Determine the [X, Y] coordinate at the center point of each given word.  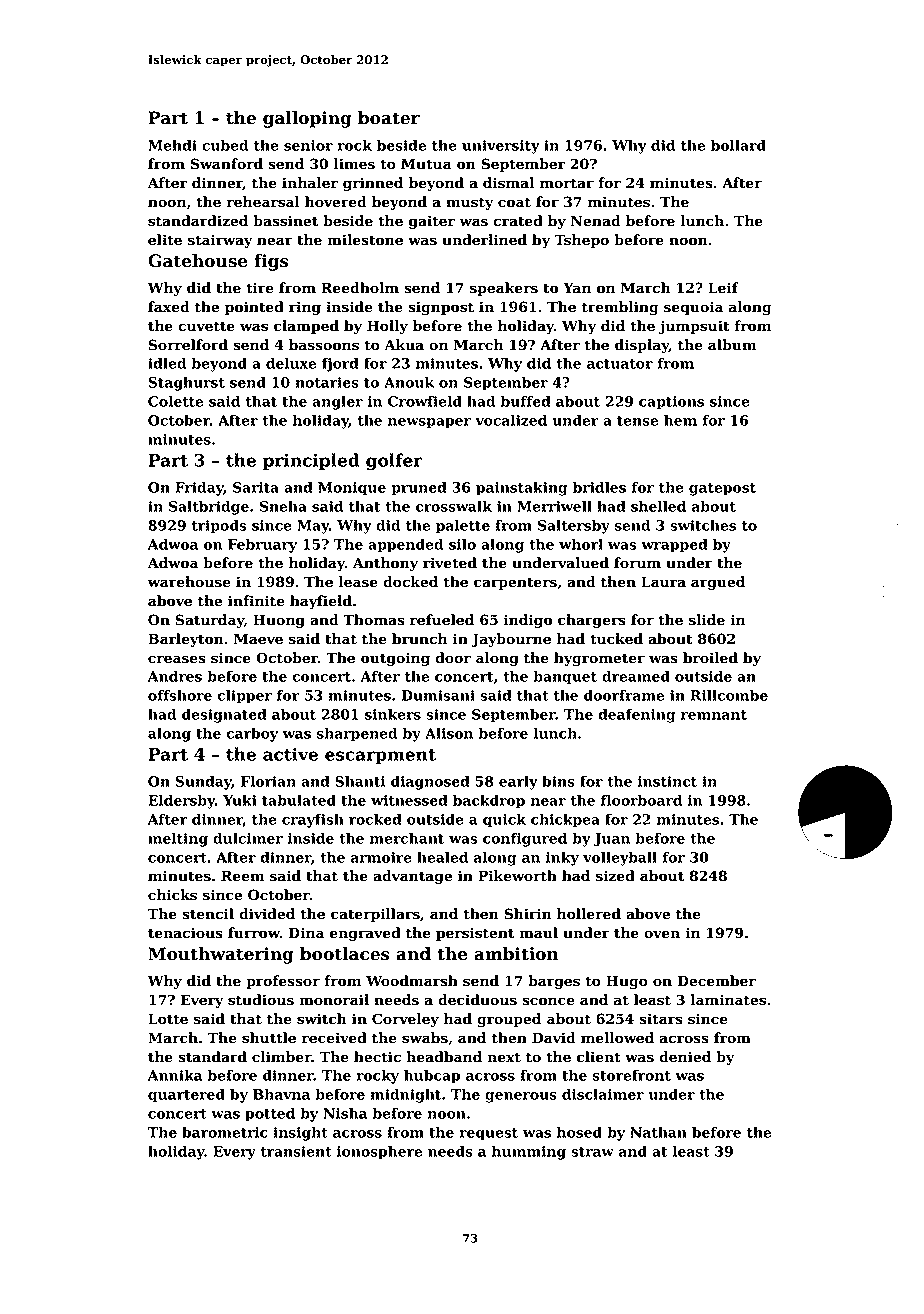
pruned [419, 489]
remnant [714, 715]
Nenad [596, 221]
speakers [504, 289]
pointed [254, 308]
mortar [567, 183]
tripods [219, 527]
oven [662, 934]
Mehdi [172, 145]
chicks [172, 895]
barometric [225, 1132]
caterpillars [375, 915]
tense [637, 421]
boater [389, 118]
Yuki [240, 800]
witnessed [409, 800]
